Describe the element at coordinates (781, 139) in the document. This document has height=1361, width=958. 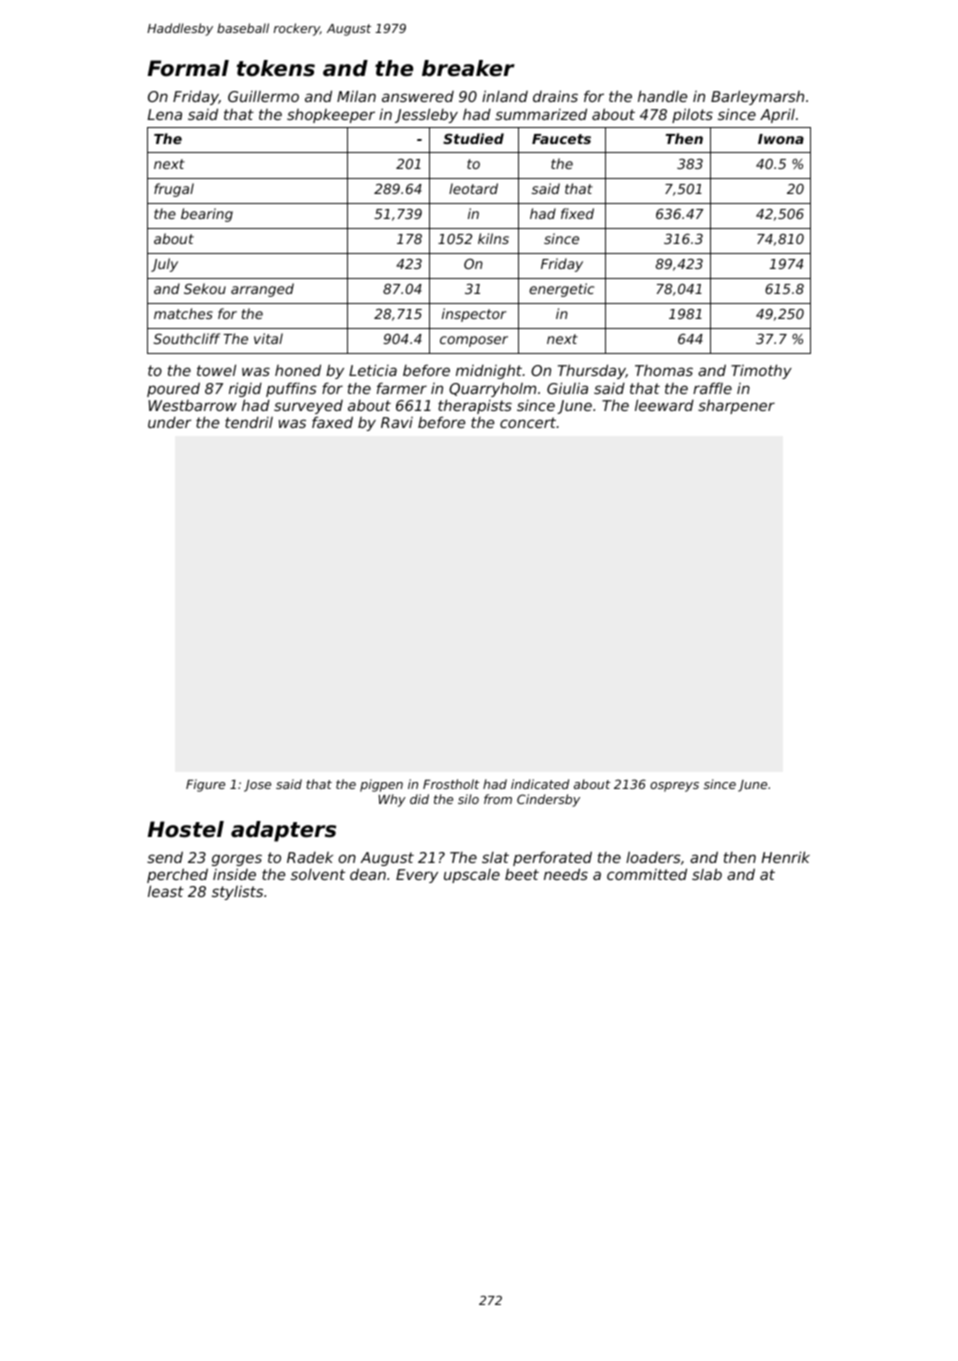
I see `Iwona` at that location.
